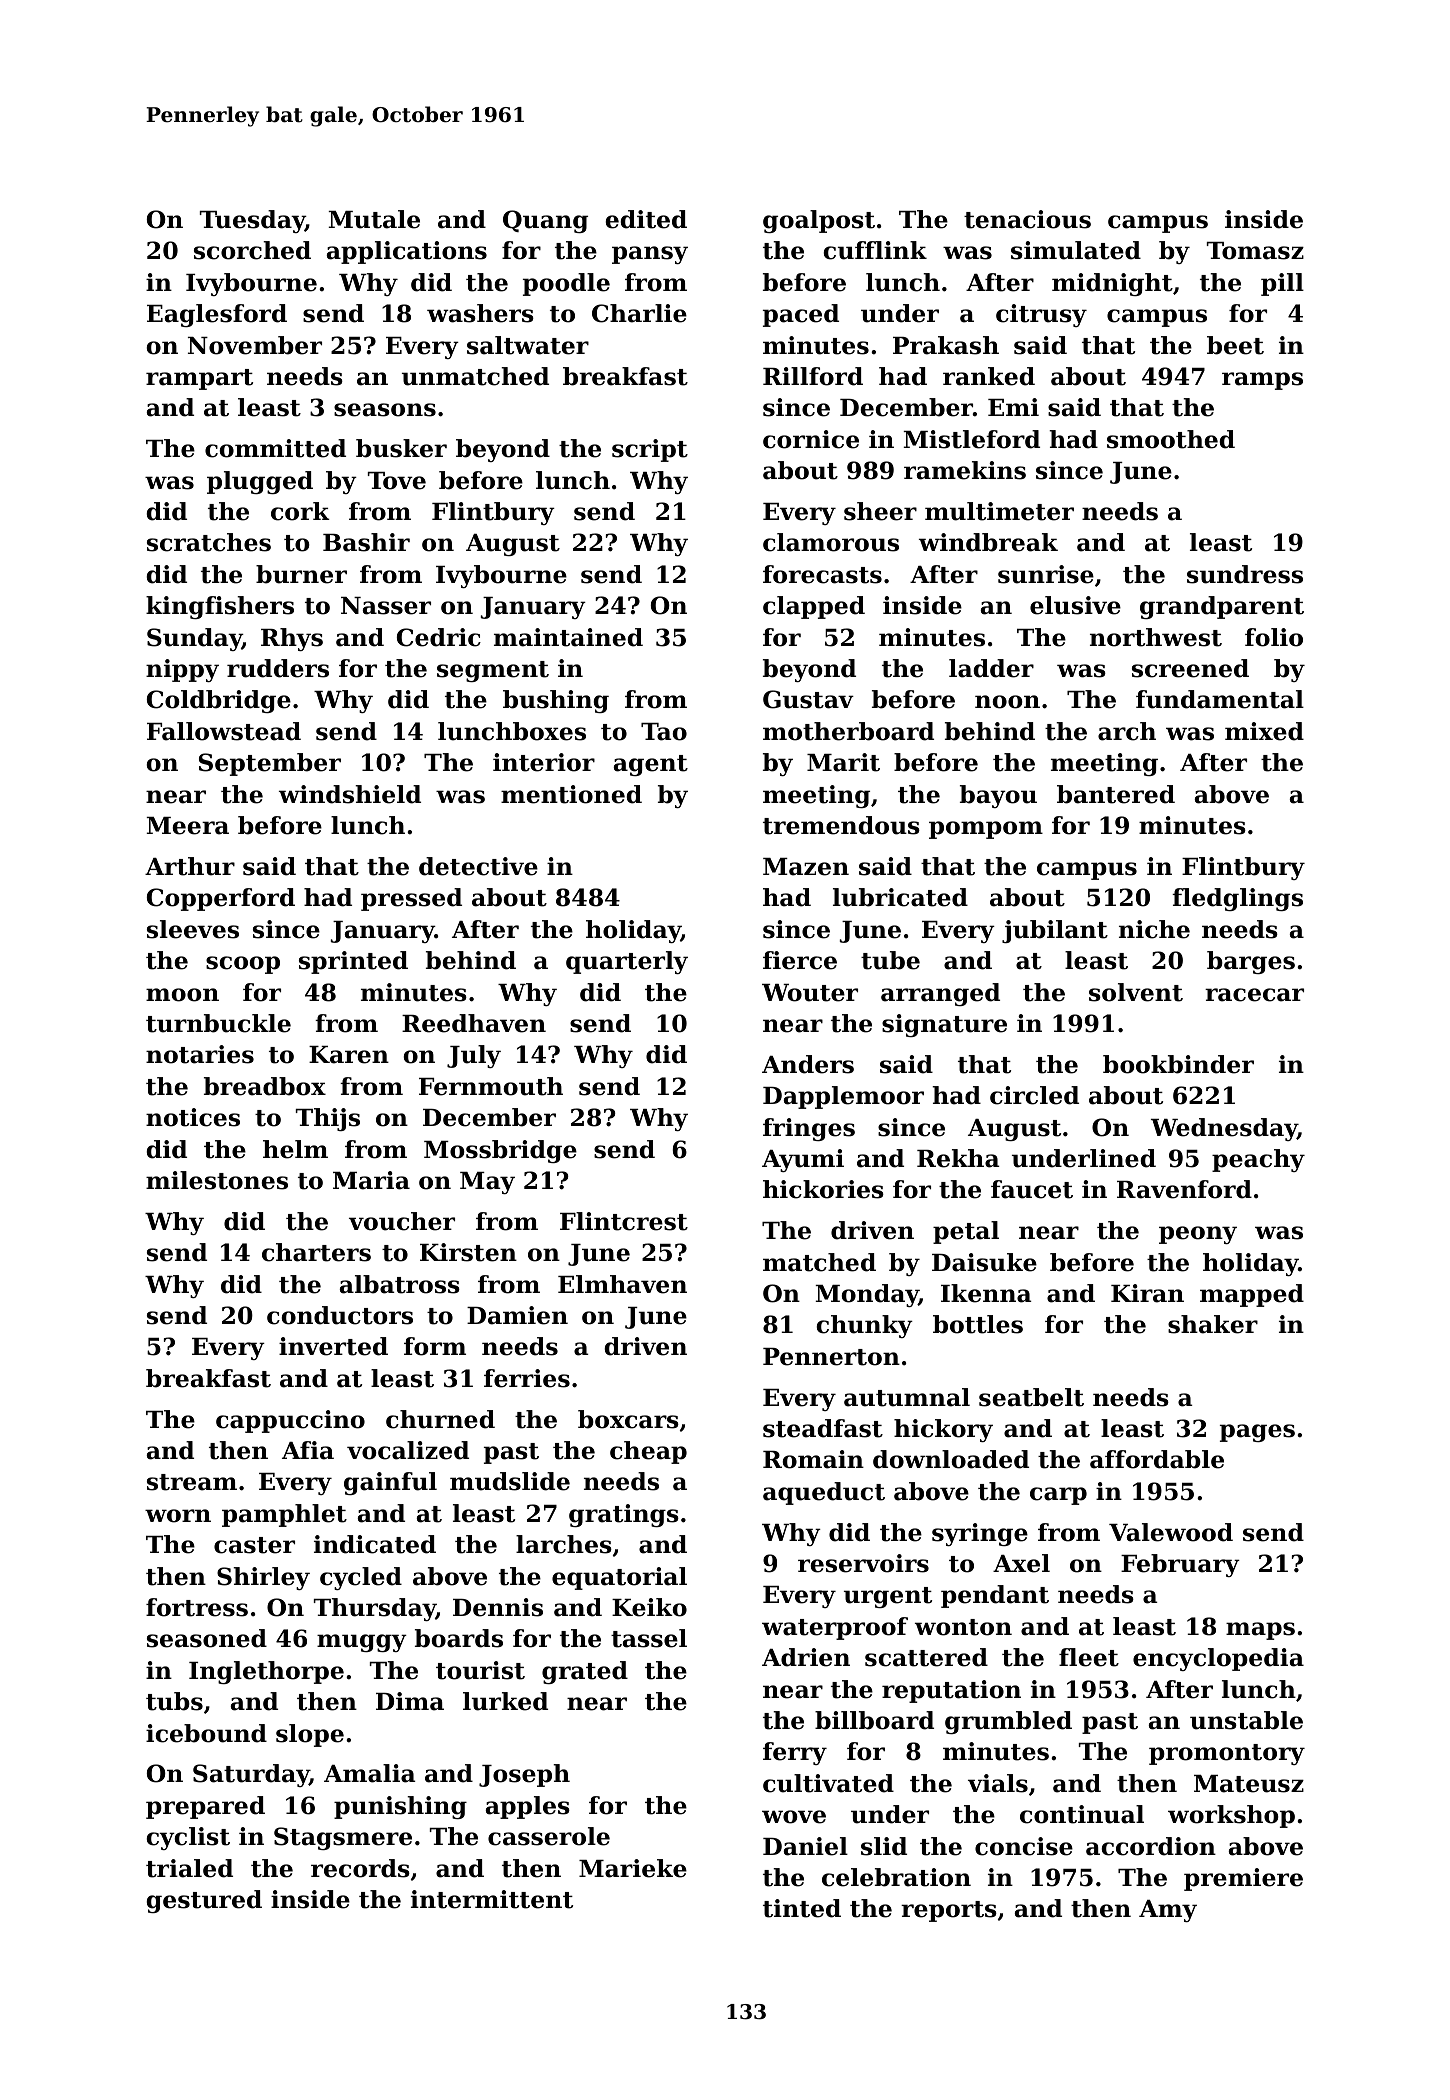 This screenshot has height=2100, width=1450. What do you see at coordinates (819, 221) in the screenshot?
I see `goalpost` at bounding box center [819, 221].
